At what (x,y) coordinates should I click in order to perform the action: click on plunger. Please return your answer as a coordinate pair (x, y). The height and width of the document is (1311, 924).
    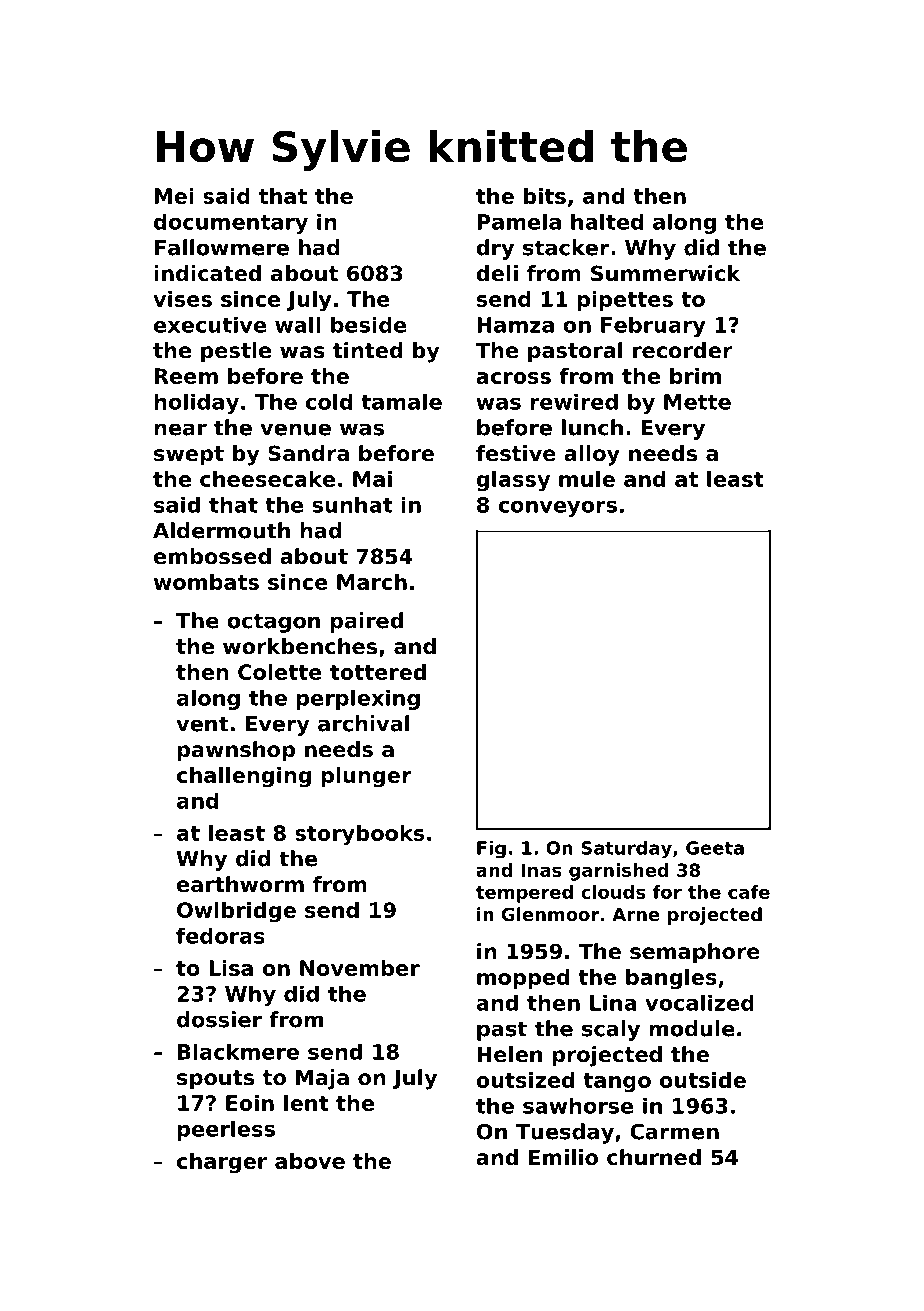
    Looking at the image, I should click on (366, 777).
